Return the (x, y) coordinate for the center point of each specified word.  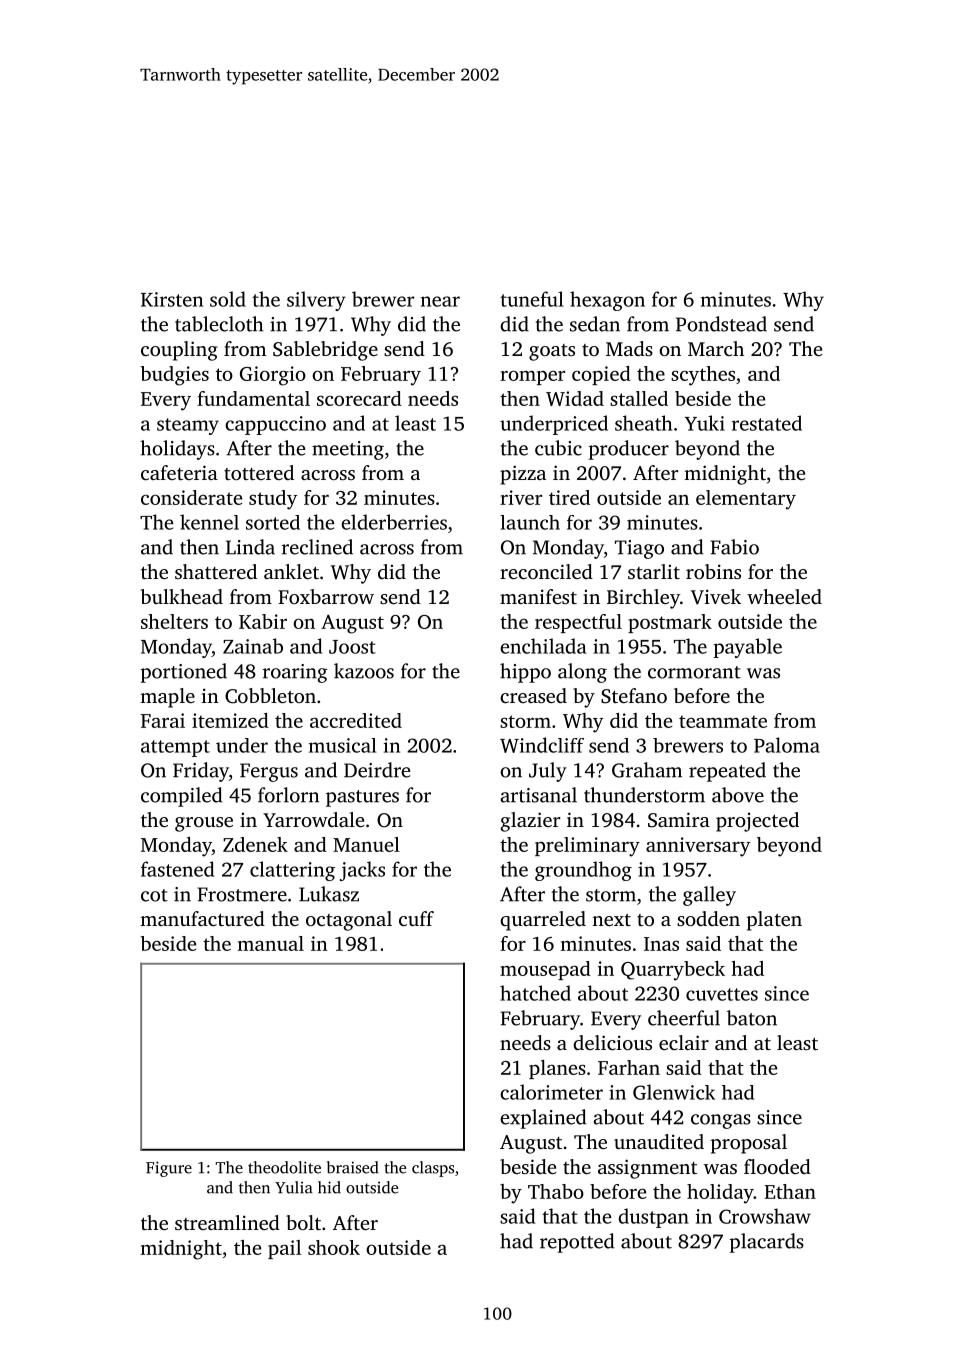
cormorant (694, 672)
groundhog (583, 871)
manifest (538, 596)
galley (709, 896)
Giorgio (273, 376)
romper (532, 377)
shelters (174, 621)
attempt (175, 748)
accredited (356, 720)
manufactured (202, 918)
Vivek (716, 597)
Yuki (705, 423)
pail (284, 1249)
